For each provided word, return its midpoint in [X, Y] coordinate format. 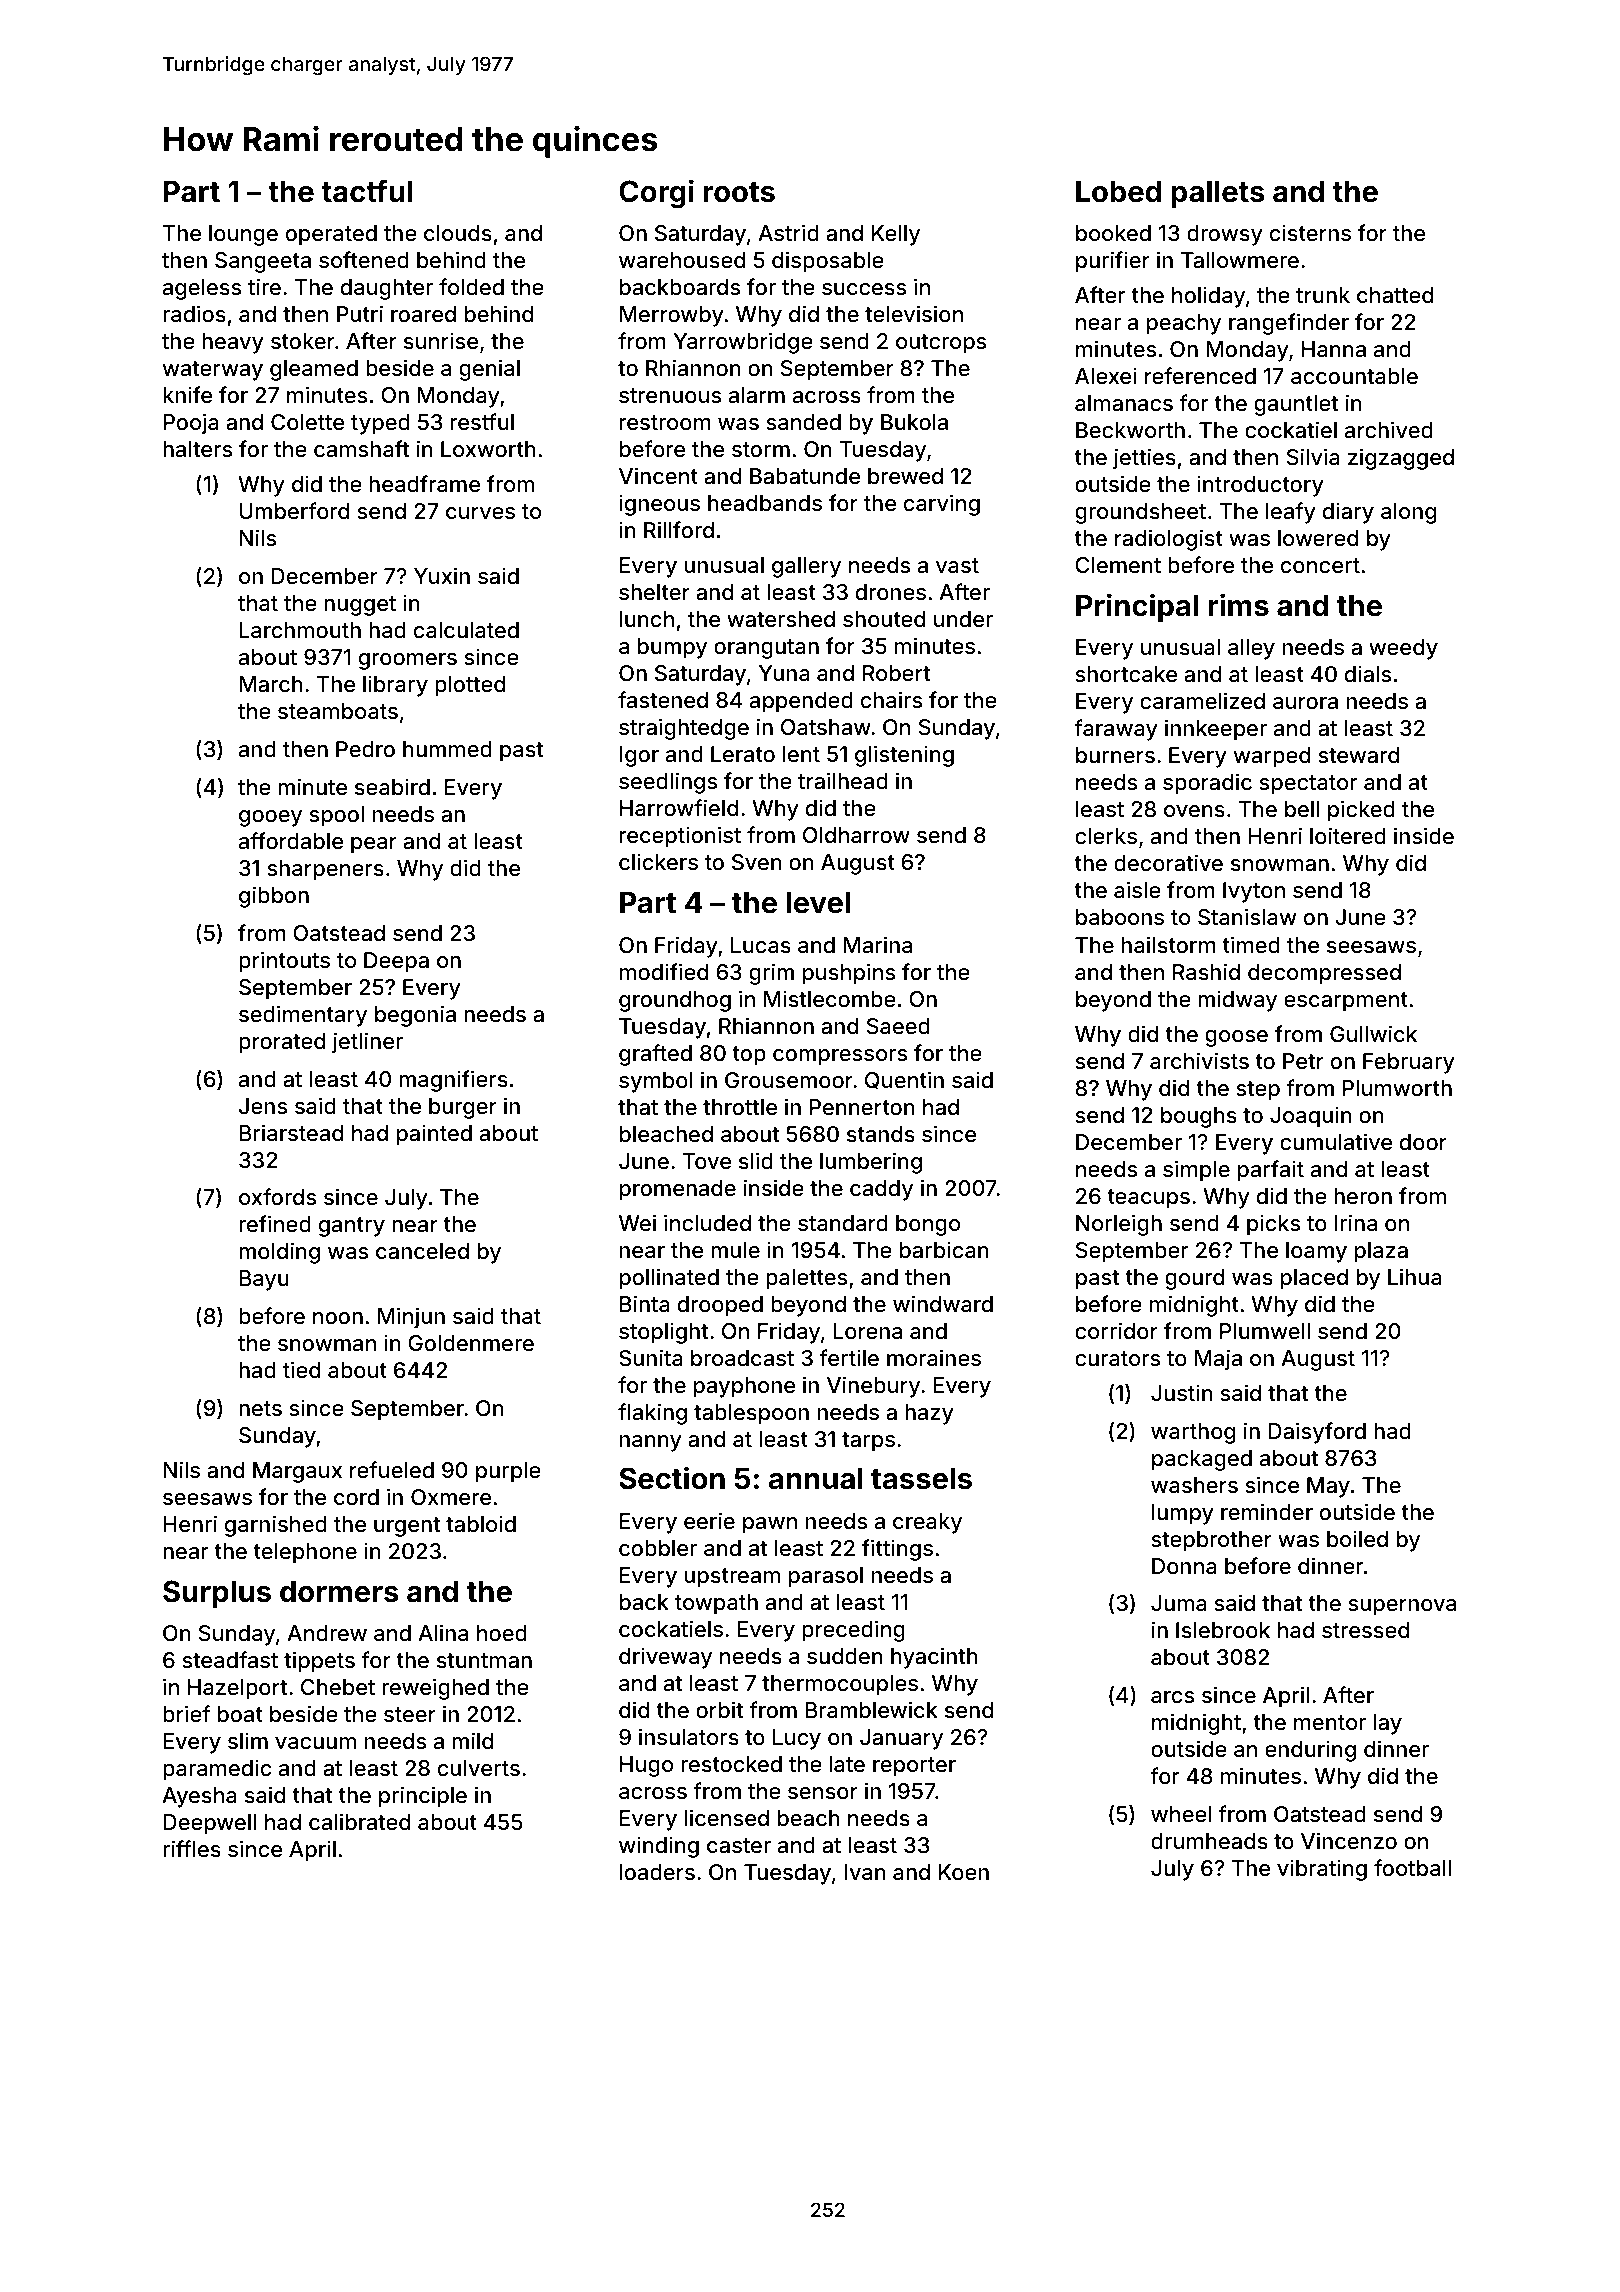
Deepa [396, 962]
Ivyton [1254, 892]
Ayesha [199, 1797]
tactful [367, 191]
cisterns [1310, 232]
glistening [904, 756]
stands [881, 1134]
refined [275, 1223]
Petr [1303, 1061]
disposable [828, 262]
